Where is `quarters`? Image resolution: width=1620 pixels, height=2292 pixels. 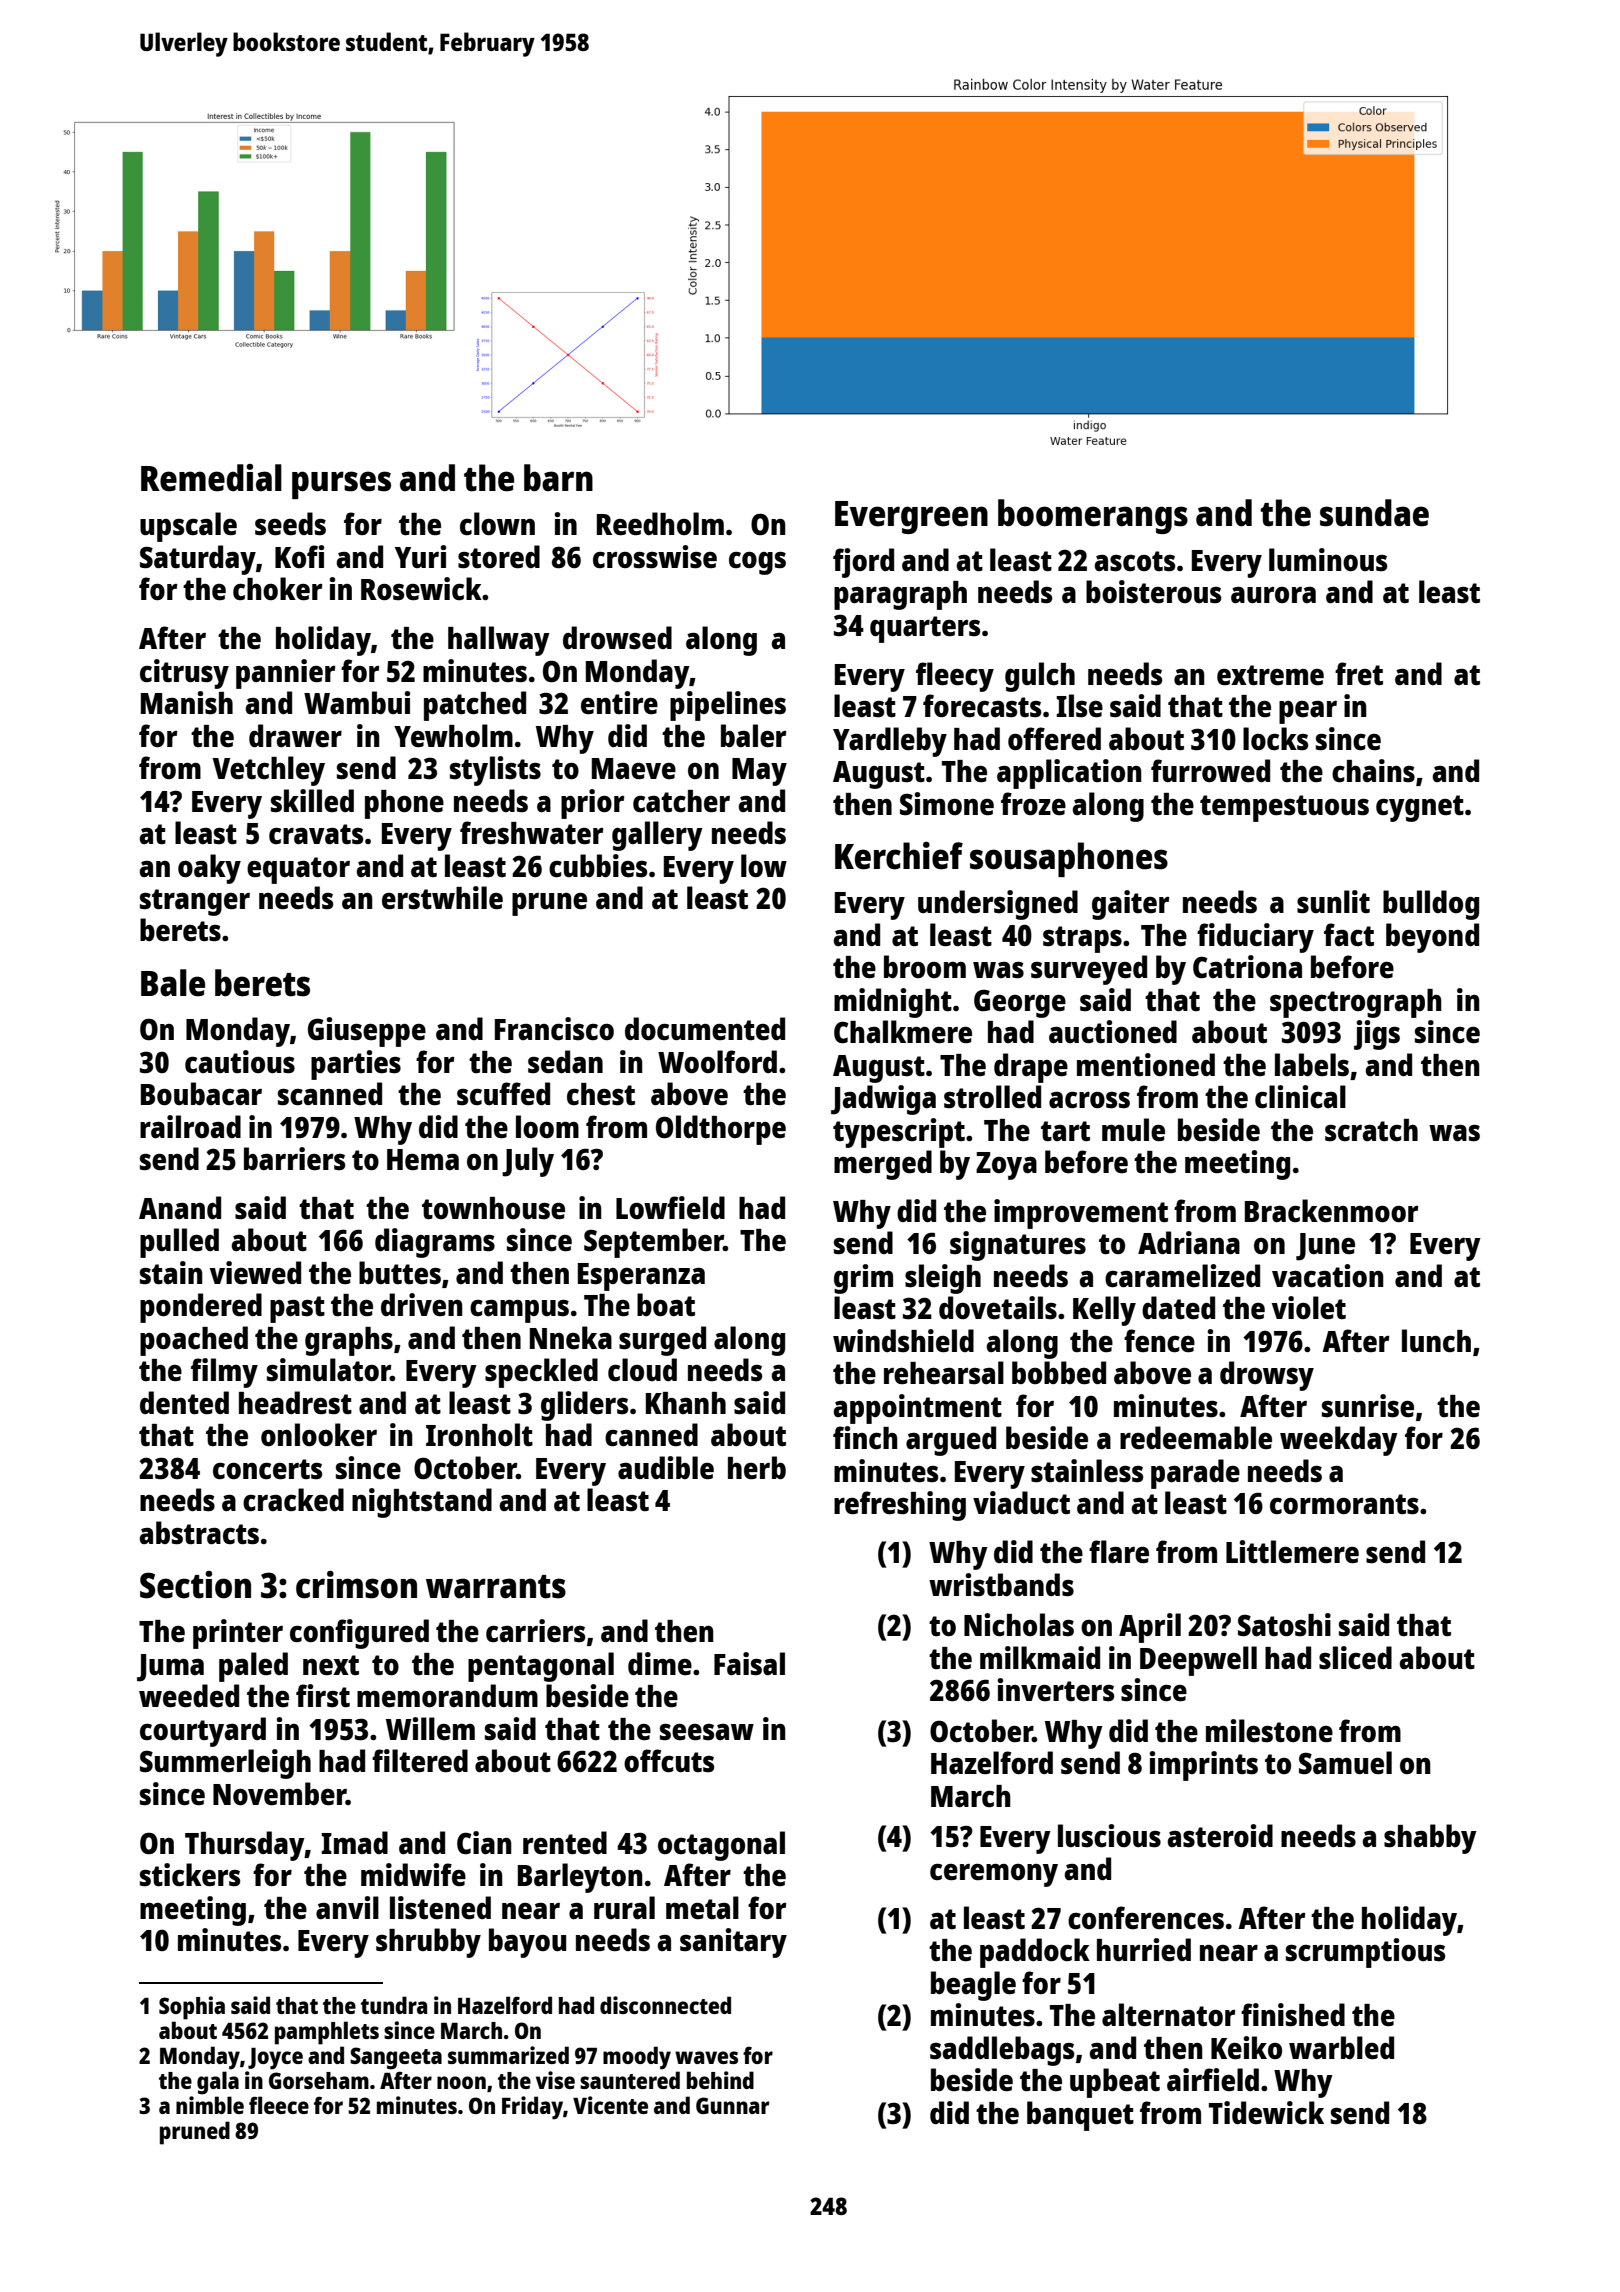
quarters is located at coordinates (925, 629).
